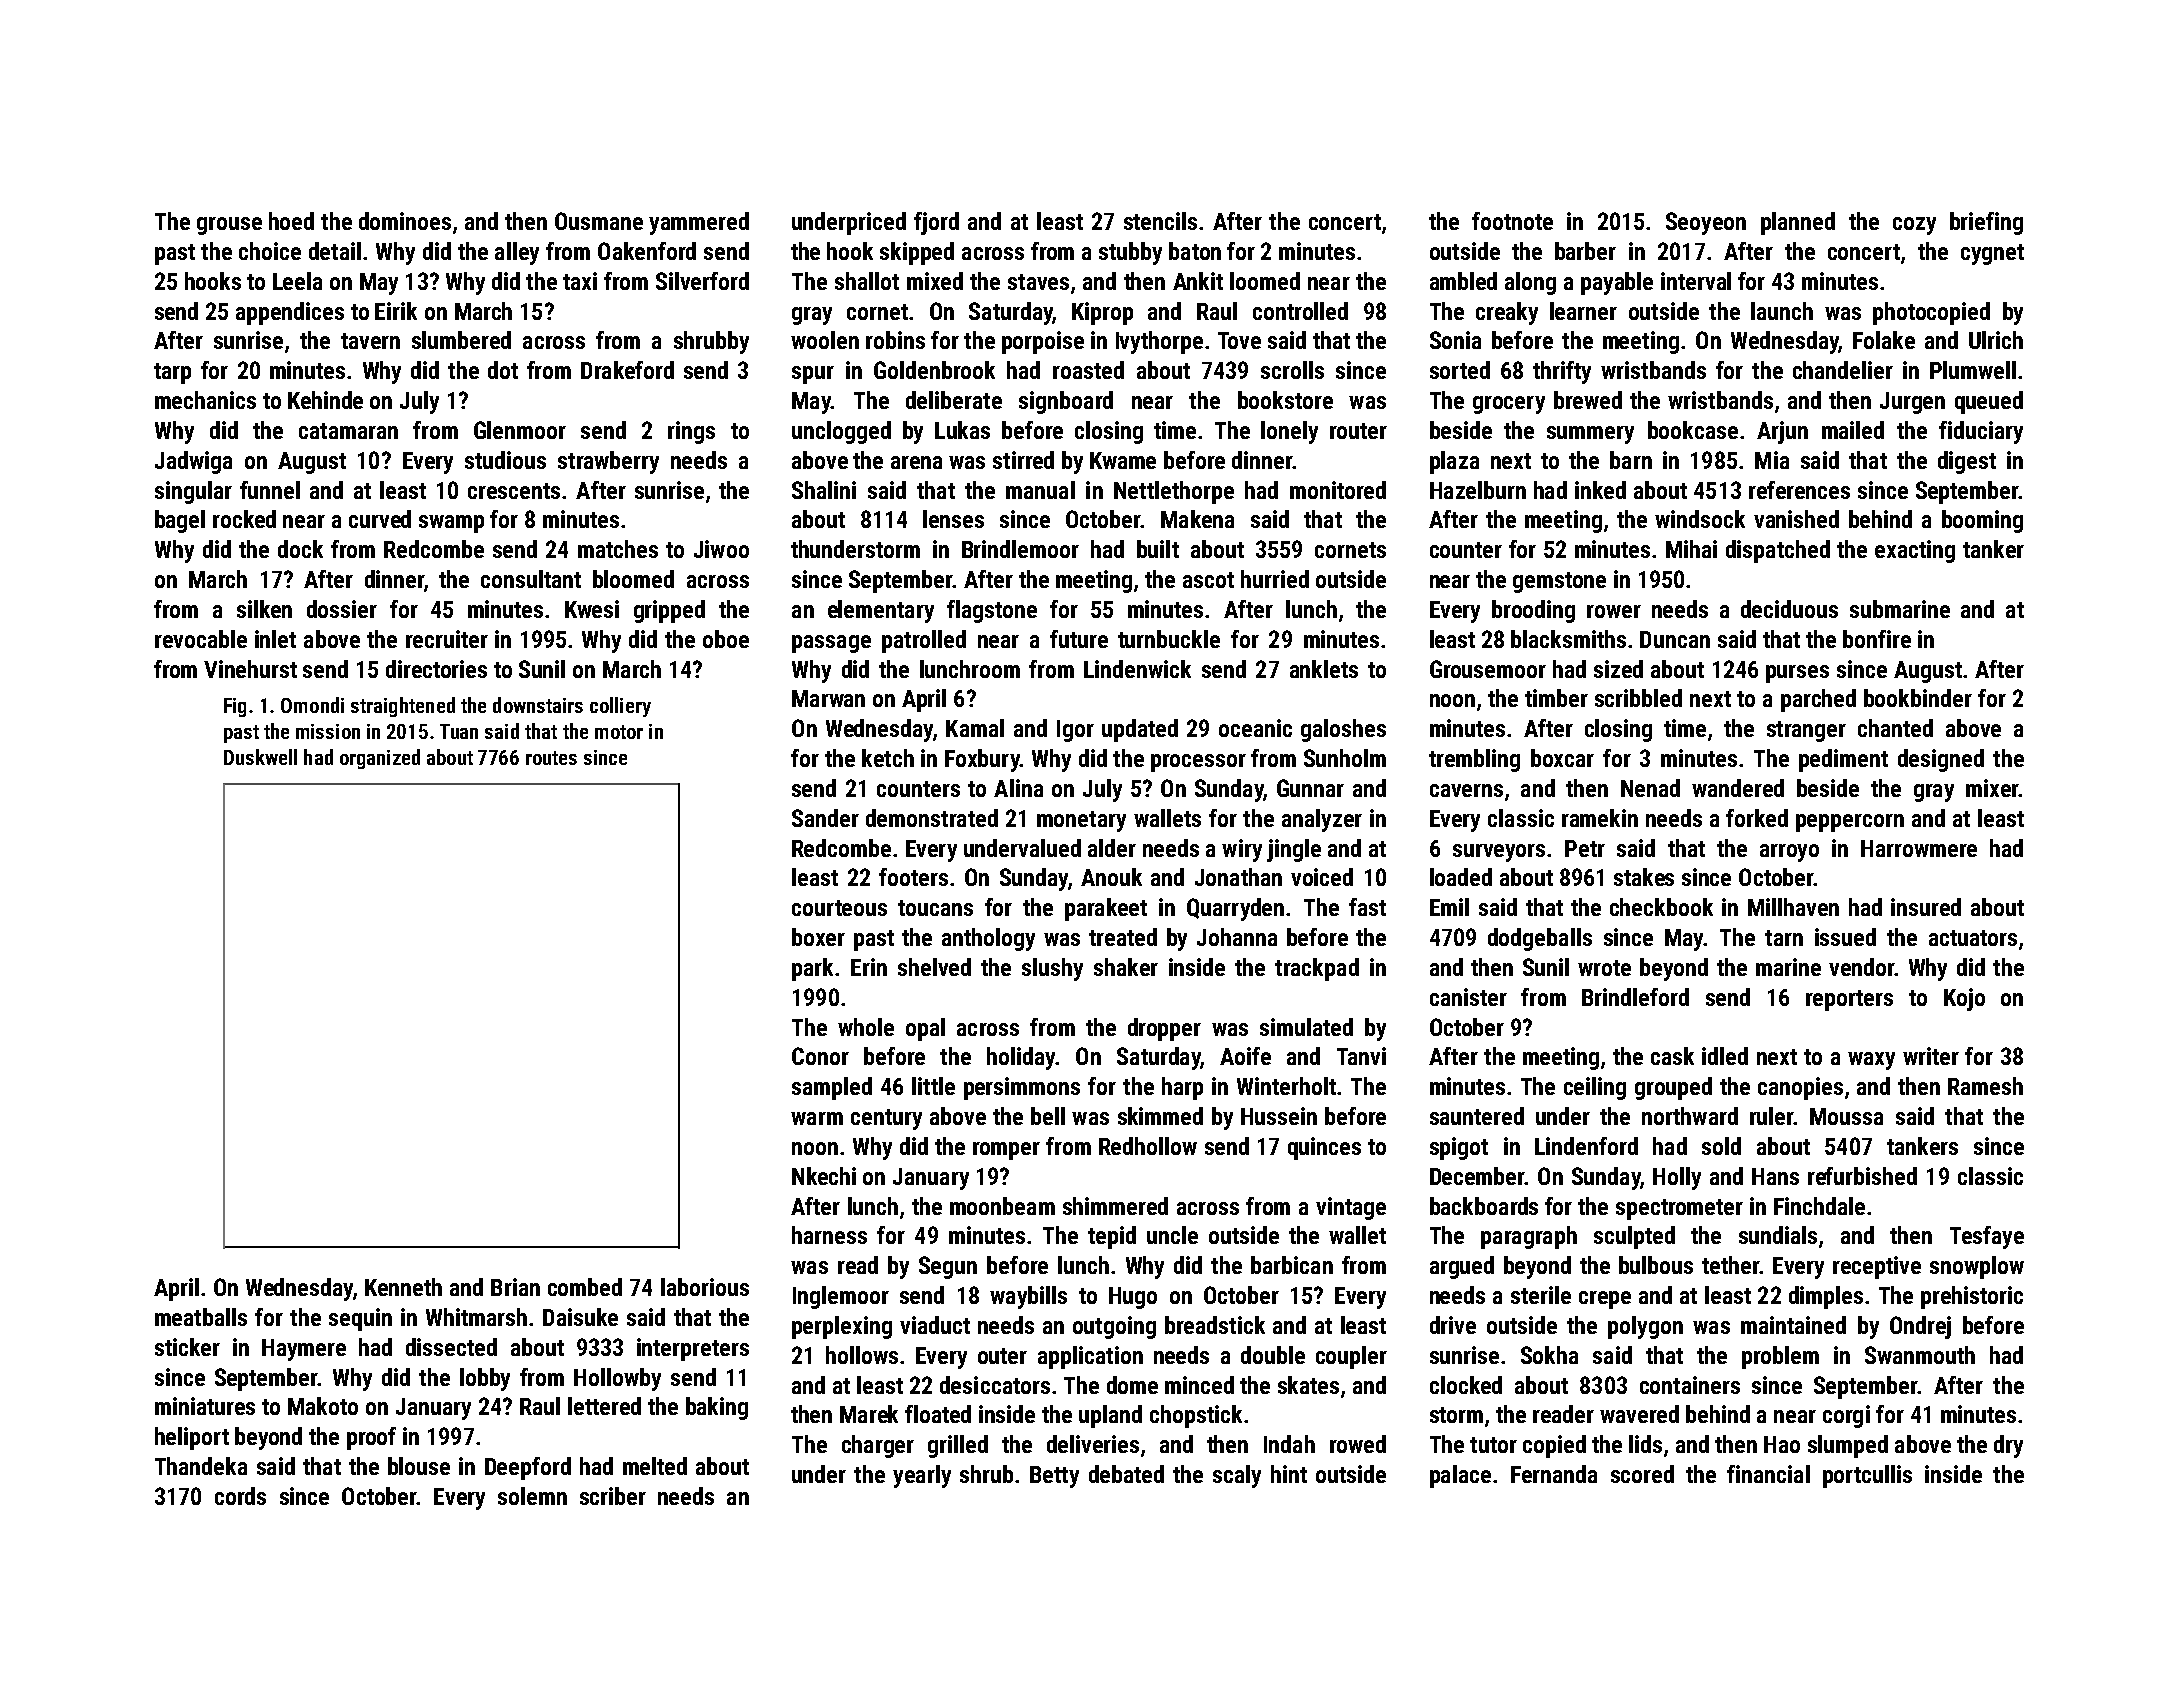 Image resolution: width=2178 pixels, height=1683 pixels. Describe the element at coordinates (913, 877) in the screenshot. I see `footers` at that location.
